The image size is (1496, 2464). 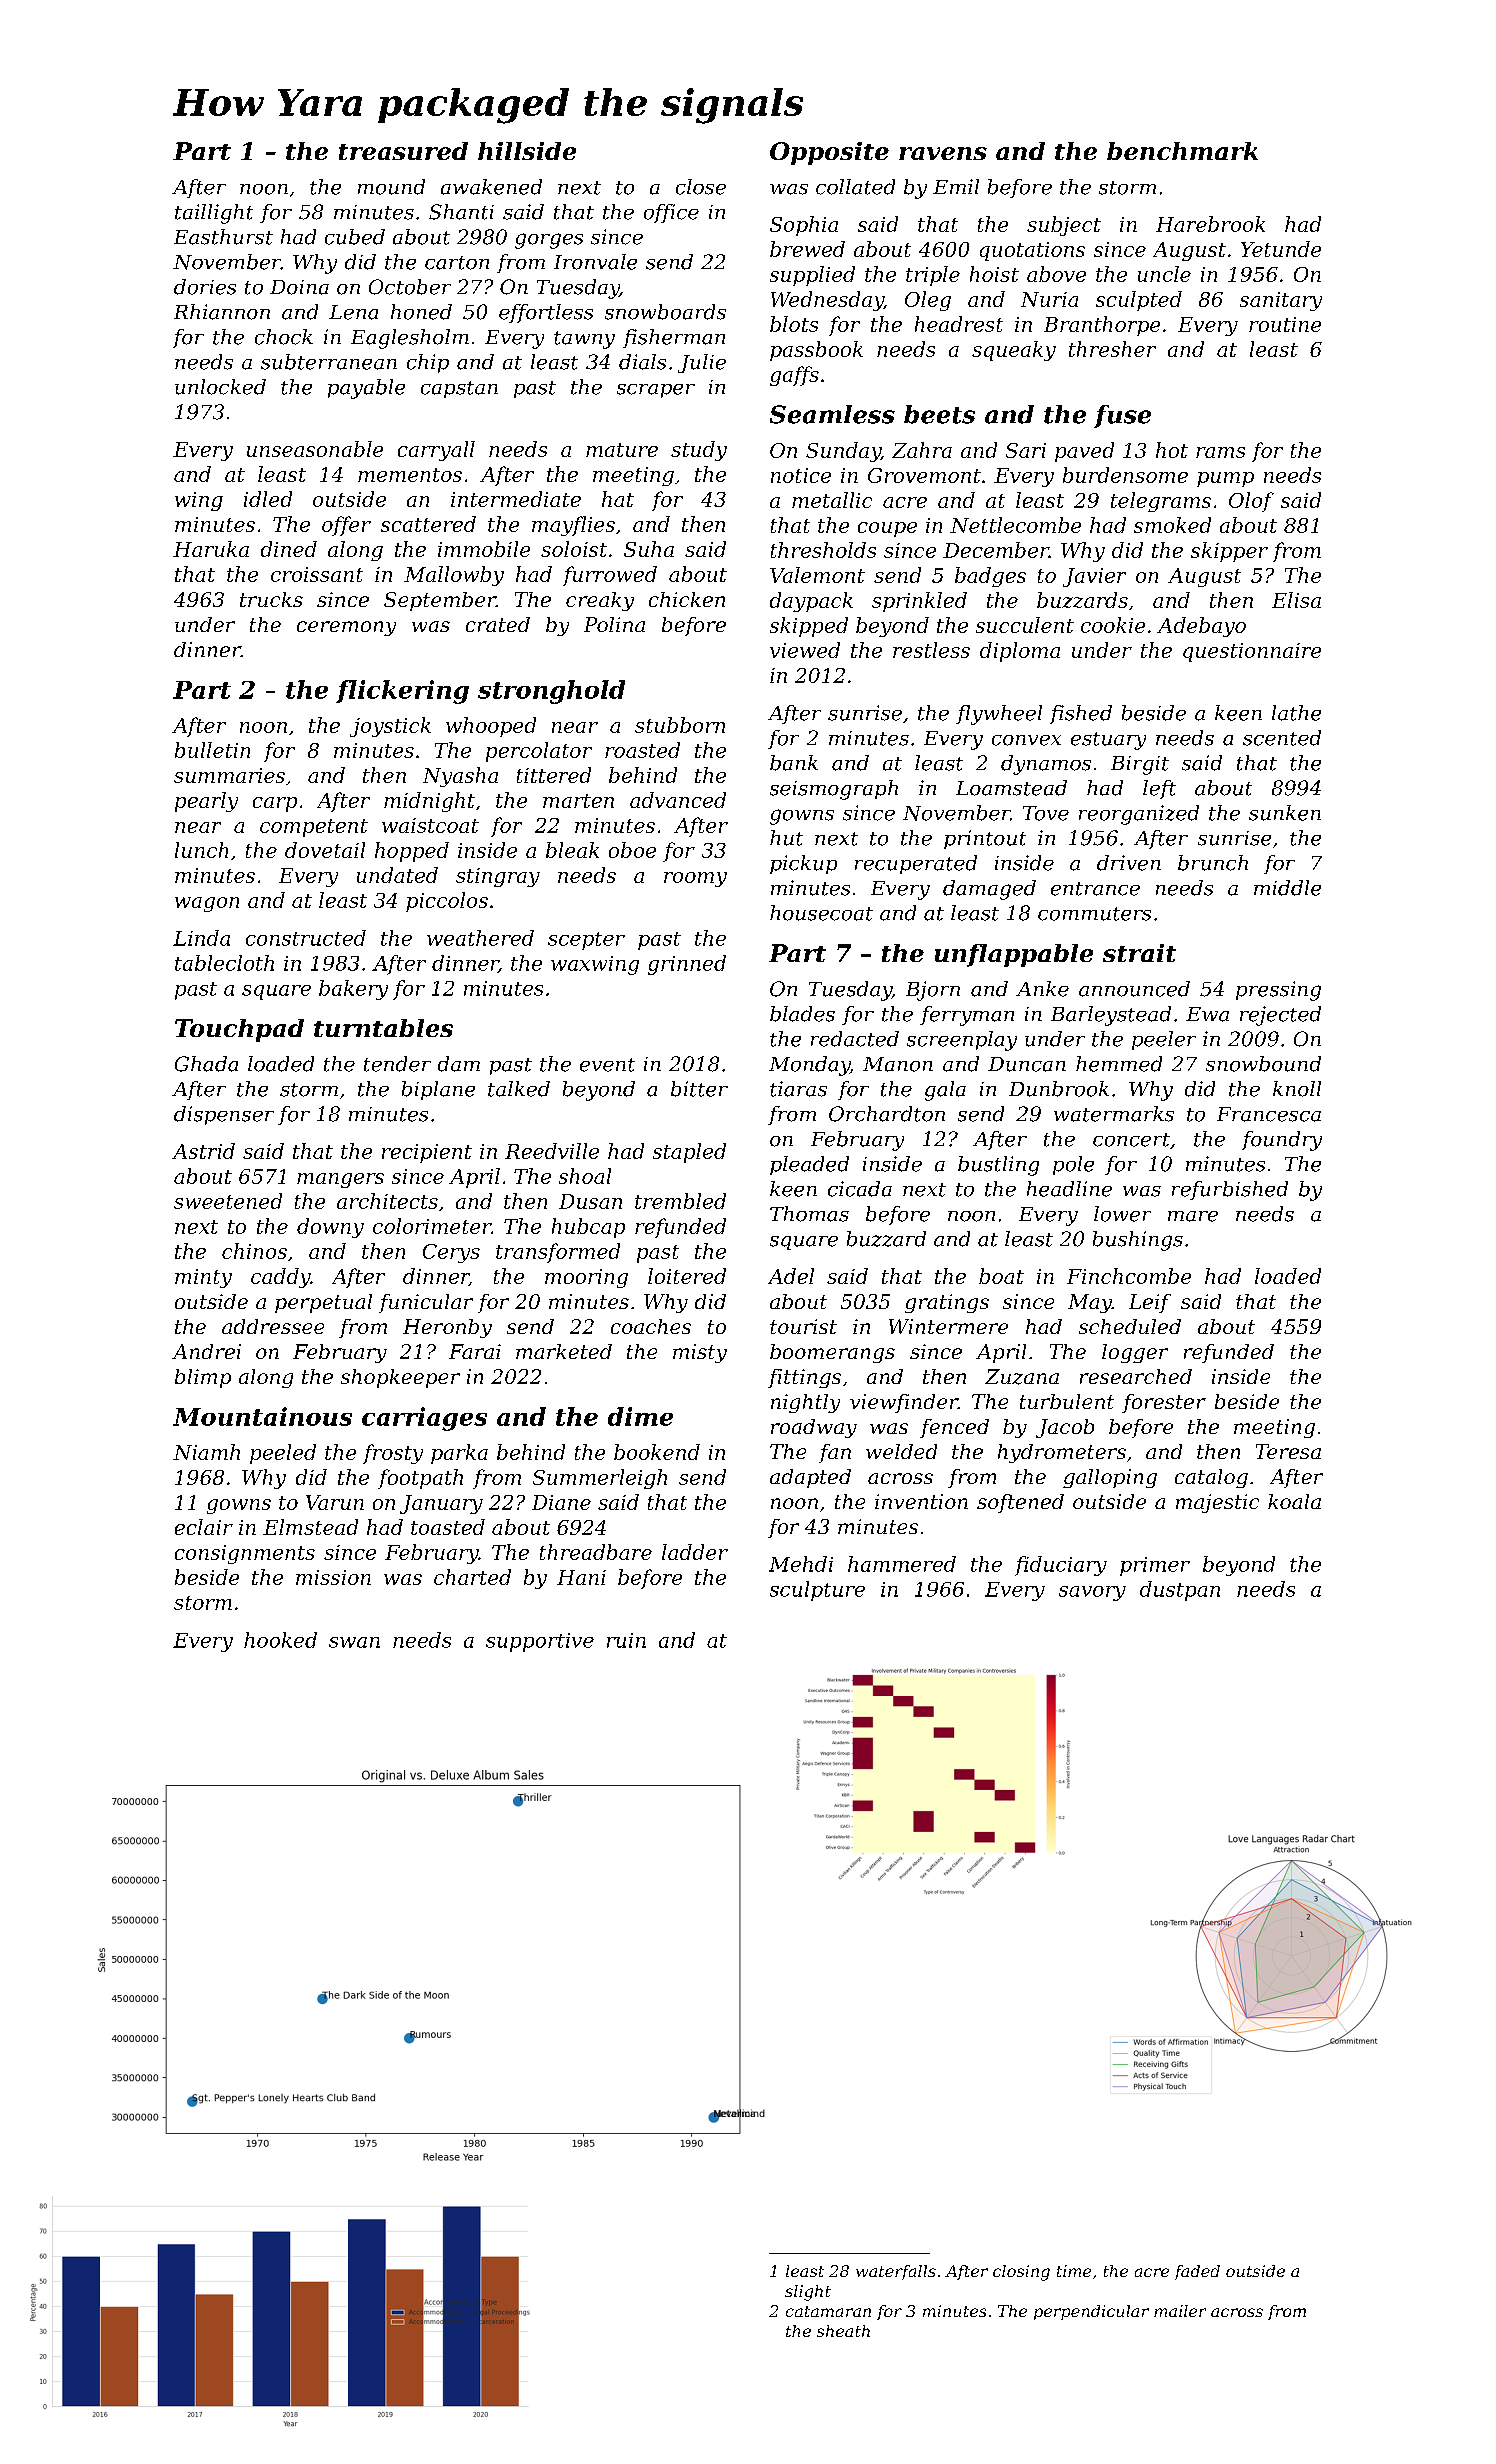 I want to click on downy, so click(x=330, y=1228).
